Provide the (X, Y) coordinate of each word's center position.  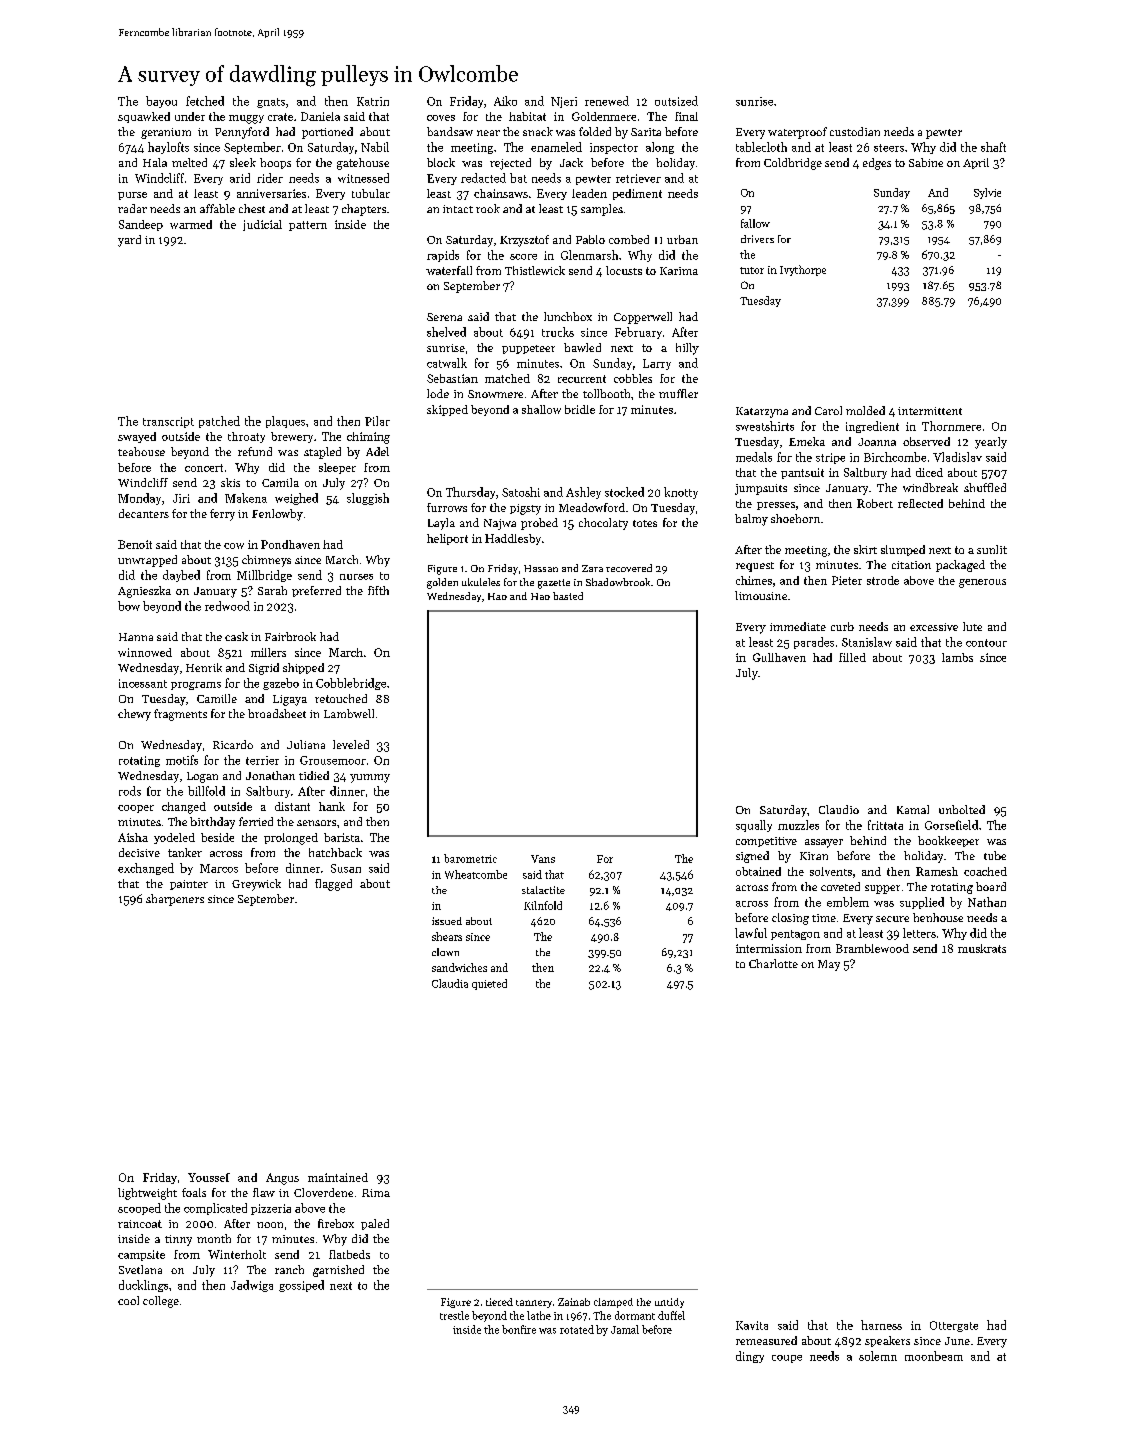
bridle (580, 409)
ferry (222, 515)
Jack (571, 162)
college (161, 1302)
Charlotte (773, 963)
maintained (338, 1177)
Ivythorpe (803, 270)
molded (865, 410)
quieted (489, 984)
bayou (161, 102)
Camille (217, 698)
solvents (831, 871)
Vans (543, 859)
